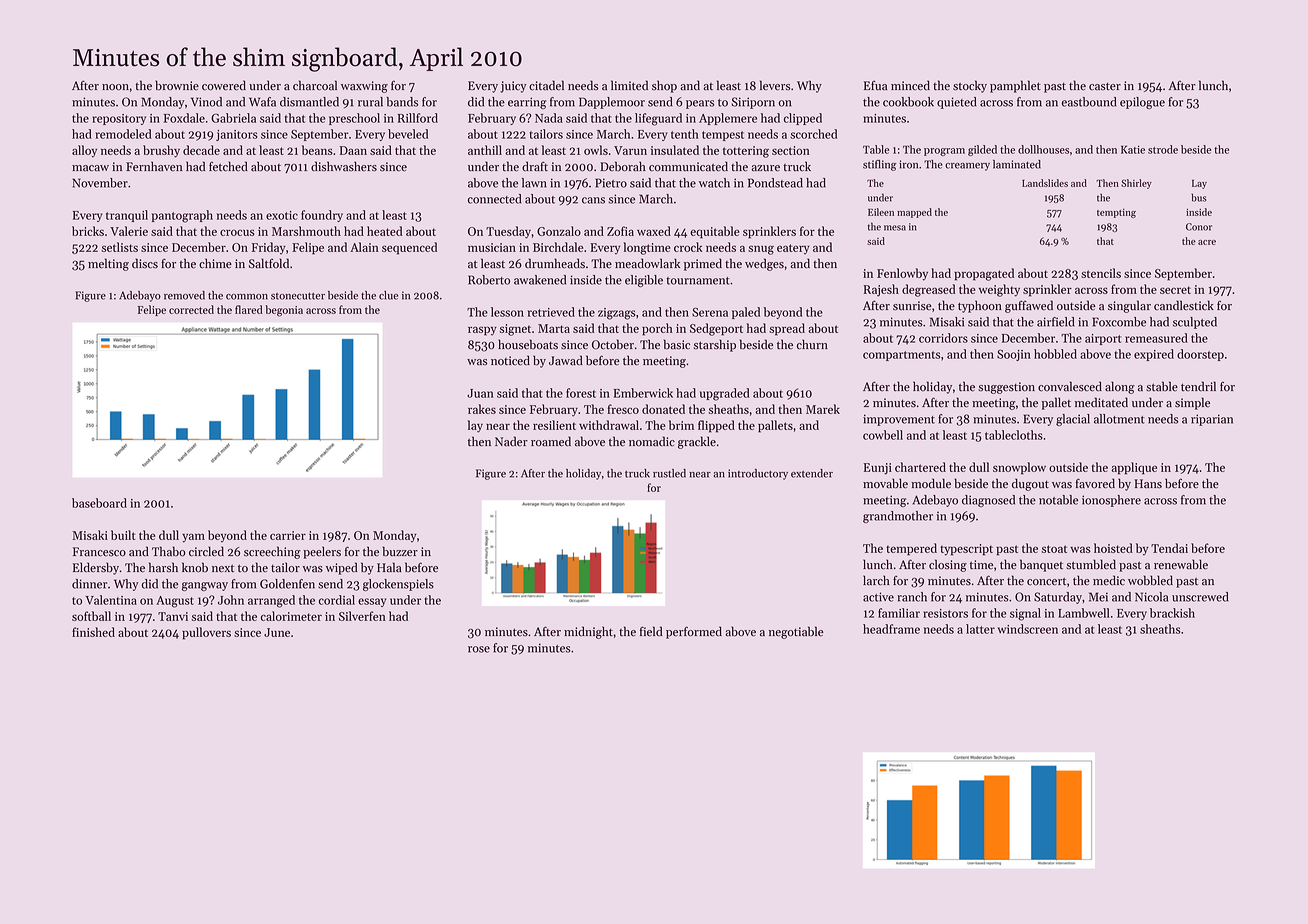  I want to click on calorimeter, so click(291, 616).
